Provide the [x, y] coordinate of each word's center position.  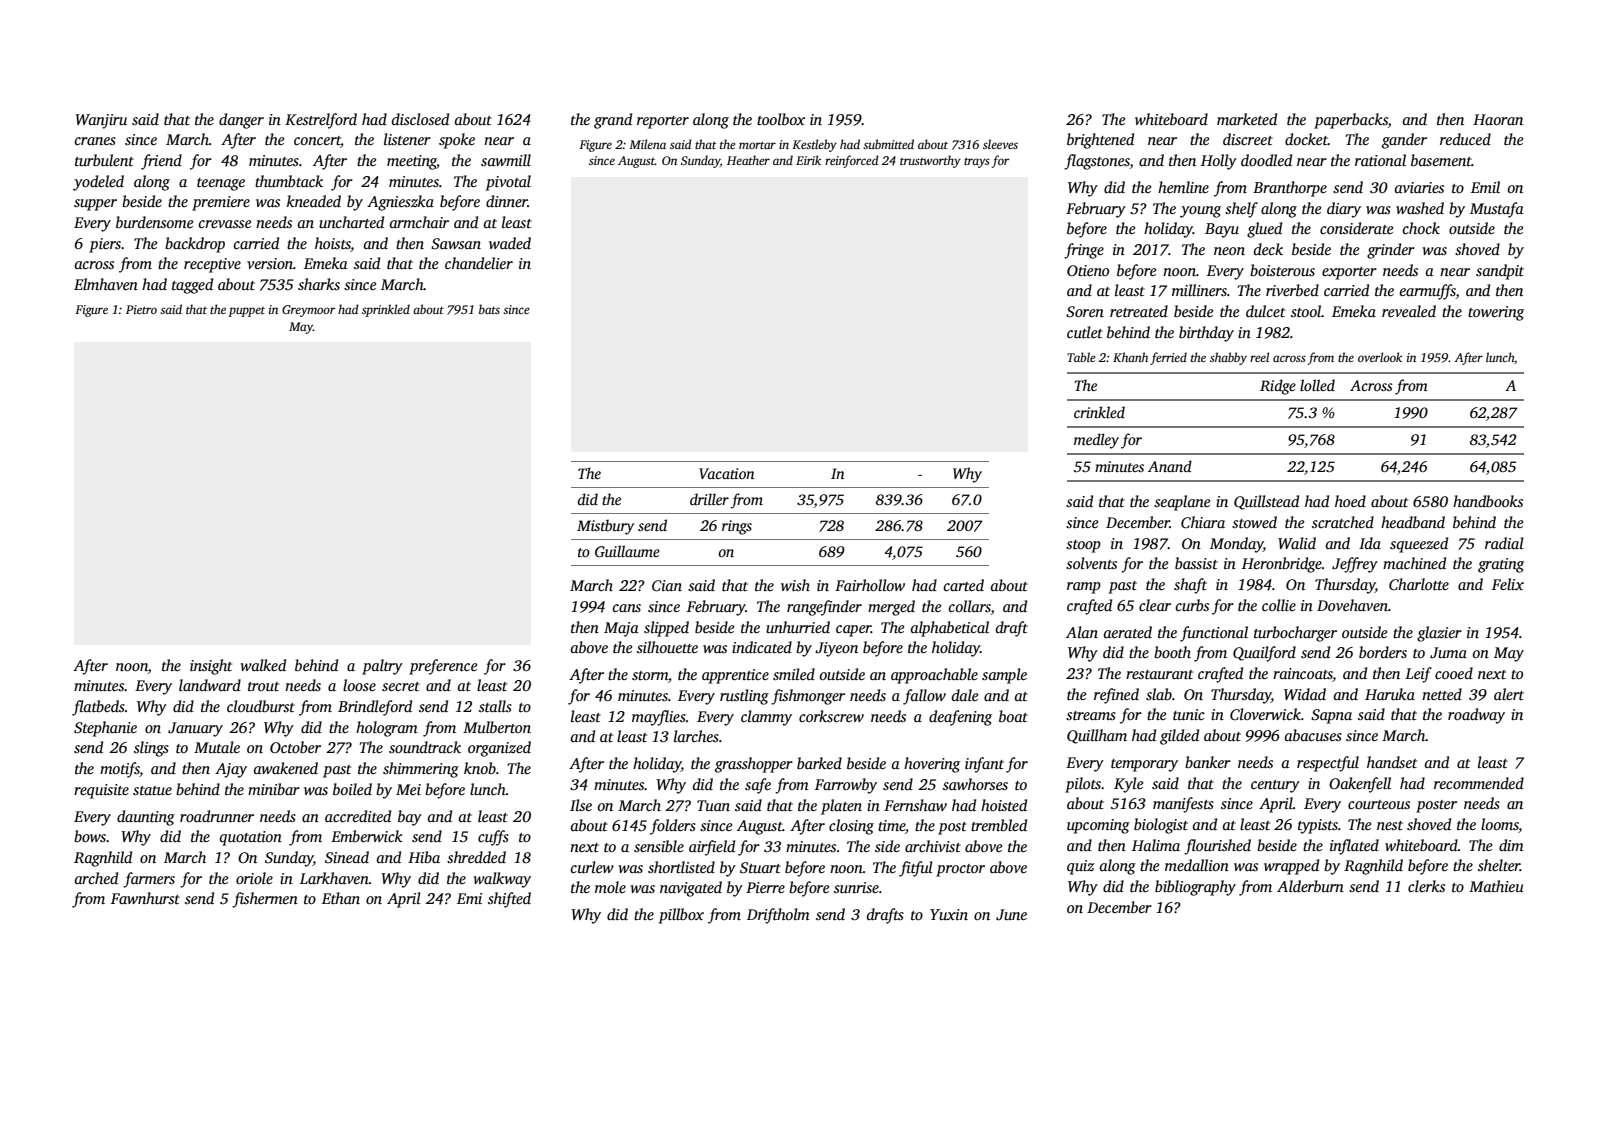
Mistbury [605, 527]
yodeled [98, 183]
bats [489, 309]
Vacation [727, 473]
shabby [1228, 358]
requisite [101, 791]
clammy [766, 718]
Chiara [1203, 522]
